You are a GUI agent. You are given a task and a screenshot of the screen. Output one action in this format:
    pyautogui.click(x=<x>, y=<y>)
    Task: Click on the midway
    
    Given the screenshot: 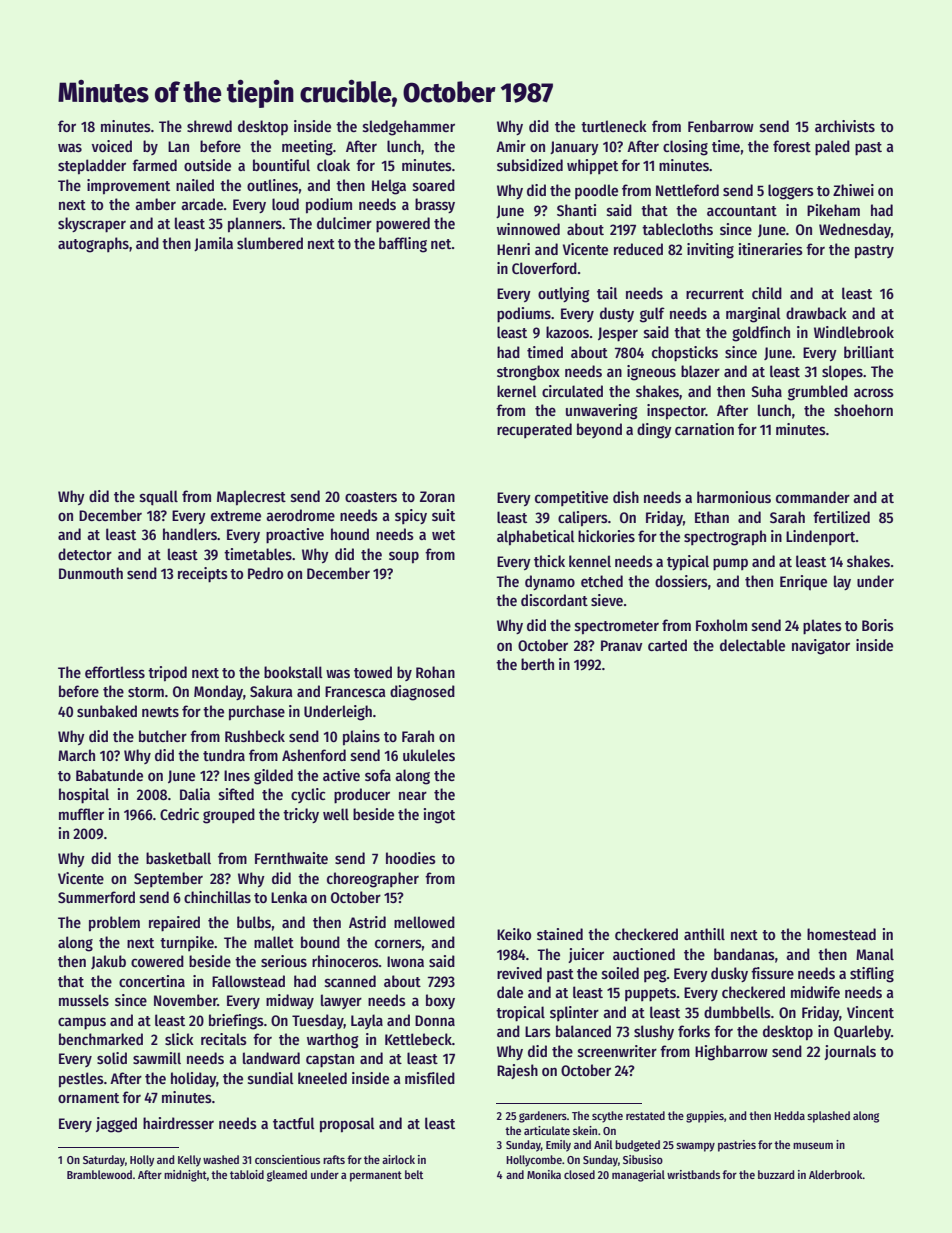 What is the action you would take?
    pyautogui.click(x=290, y=1001)
